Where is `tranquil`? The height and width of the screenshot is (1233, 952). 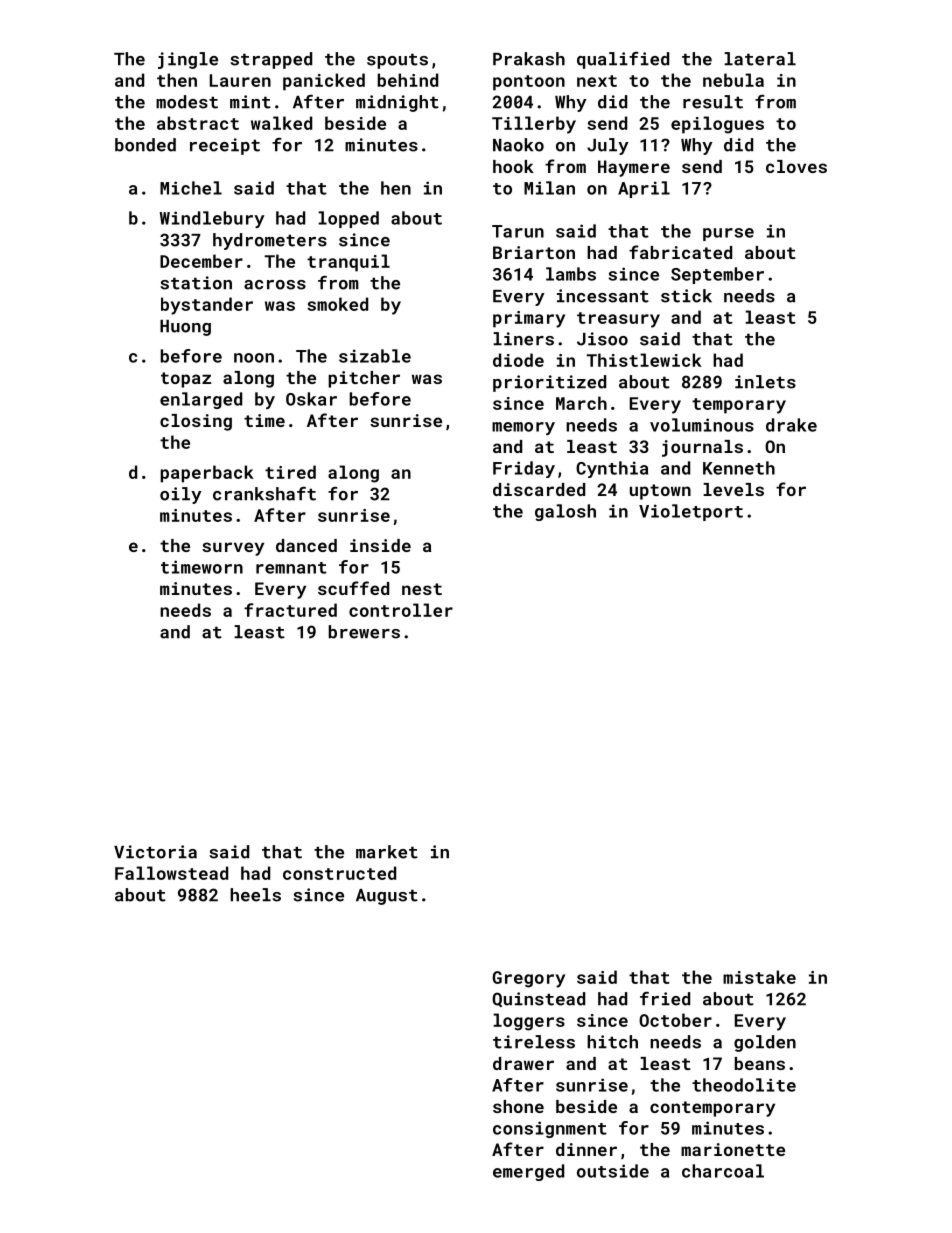
tranquil is located at coordinates (348, 263).
